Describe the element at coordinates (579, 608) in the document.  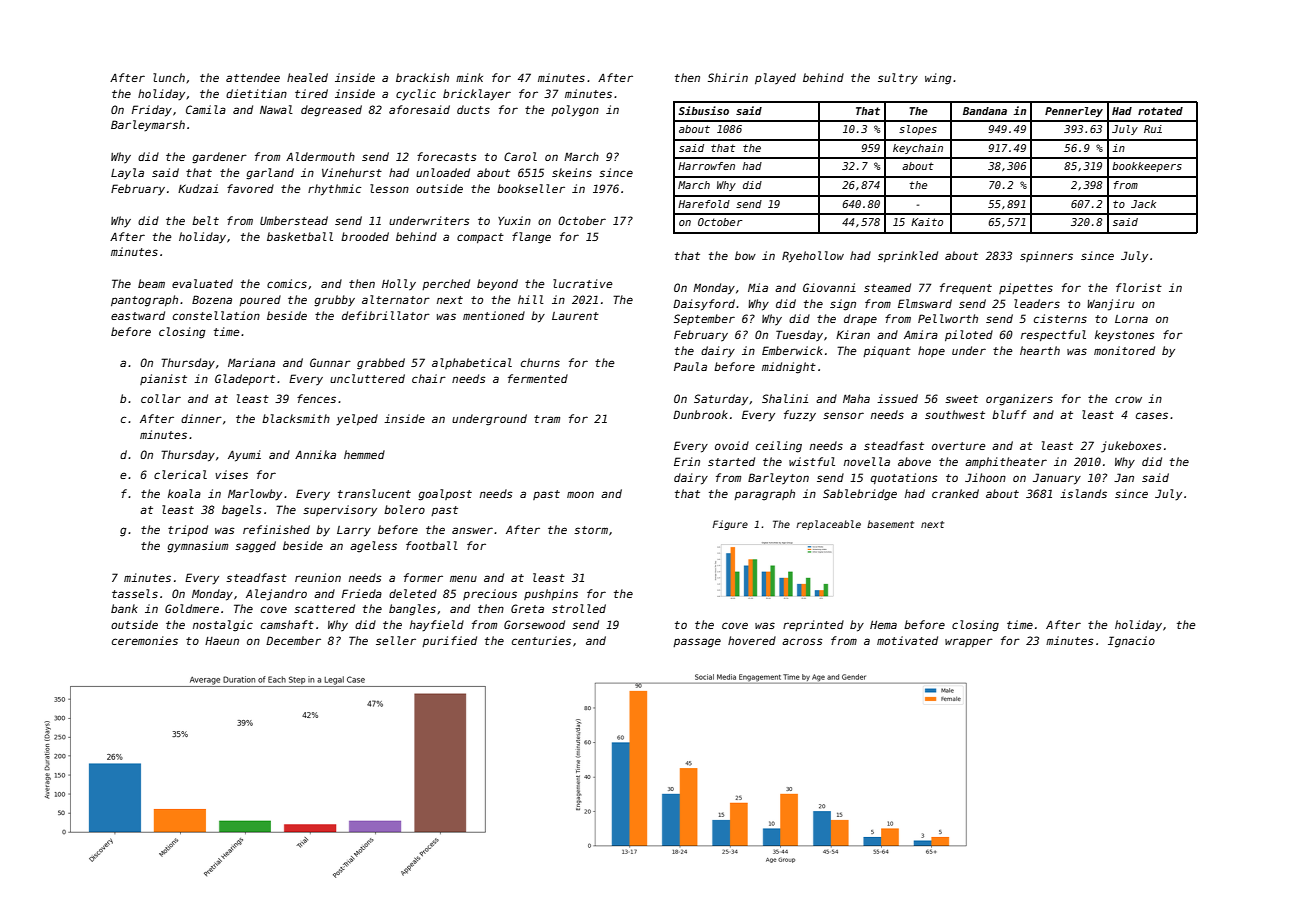
I see `strolled` at that location.
